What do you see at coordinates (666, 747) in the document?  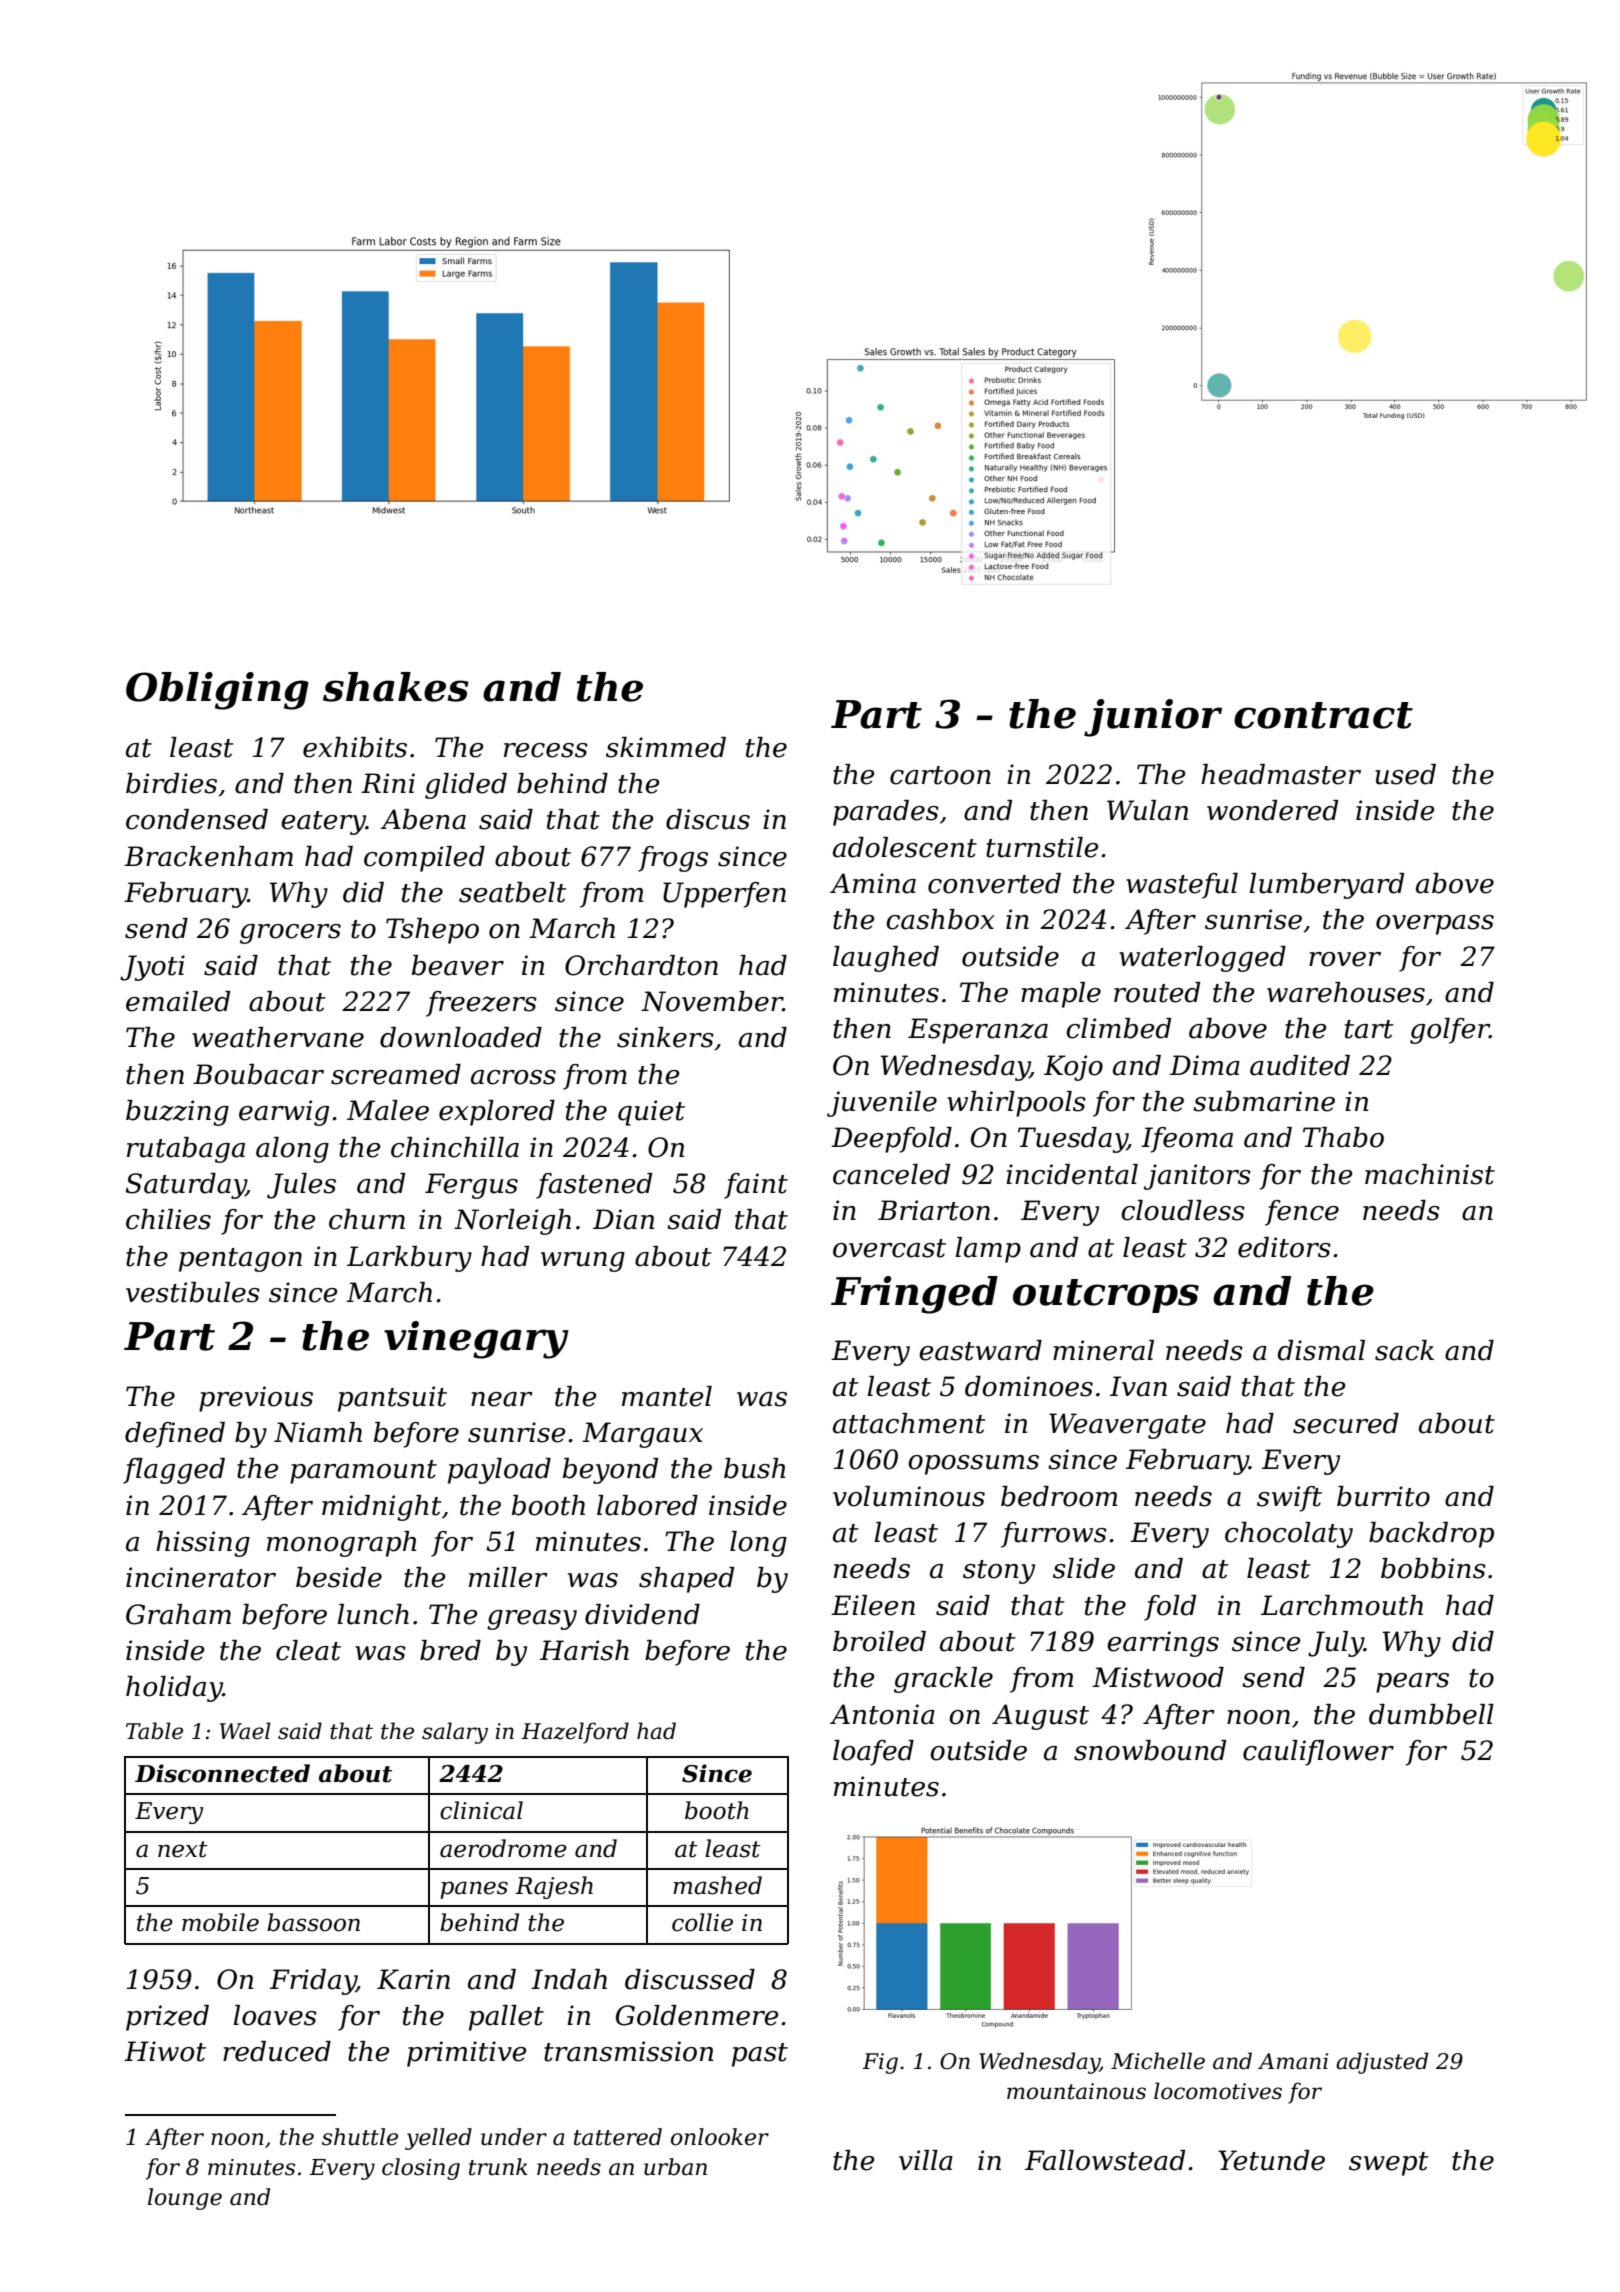 I see `skimmed` at bounding box center [666, 747].
